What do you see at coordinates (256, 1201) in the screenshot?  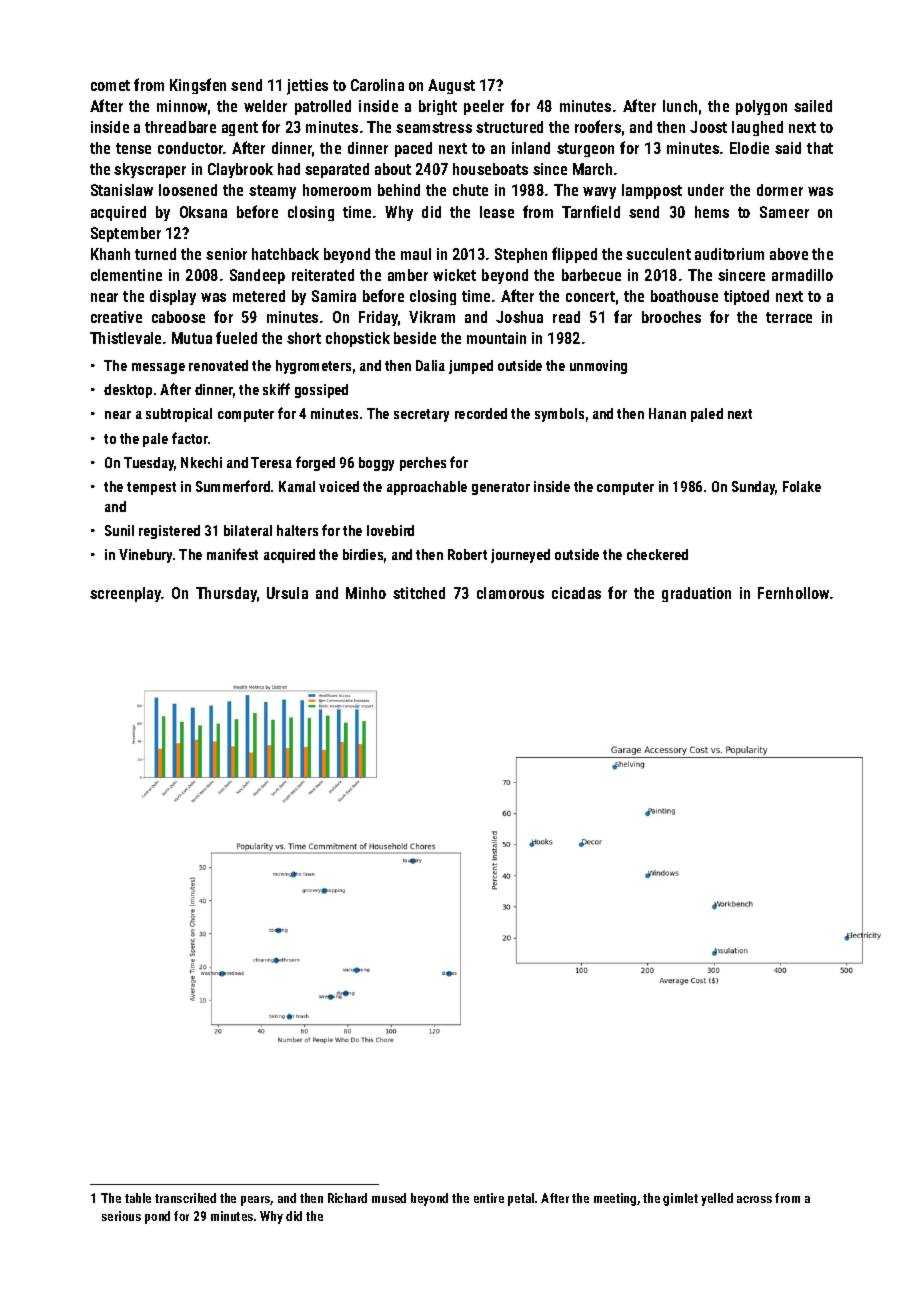 I see `pears` at bounding box center [256, 1201].
